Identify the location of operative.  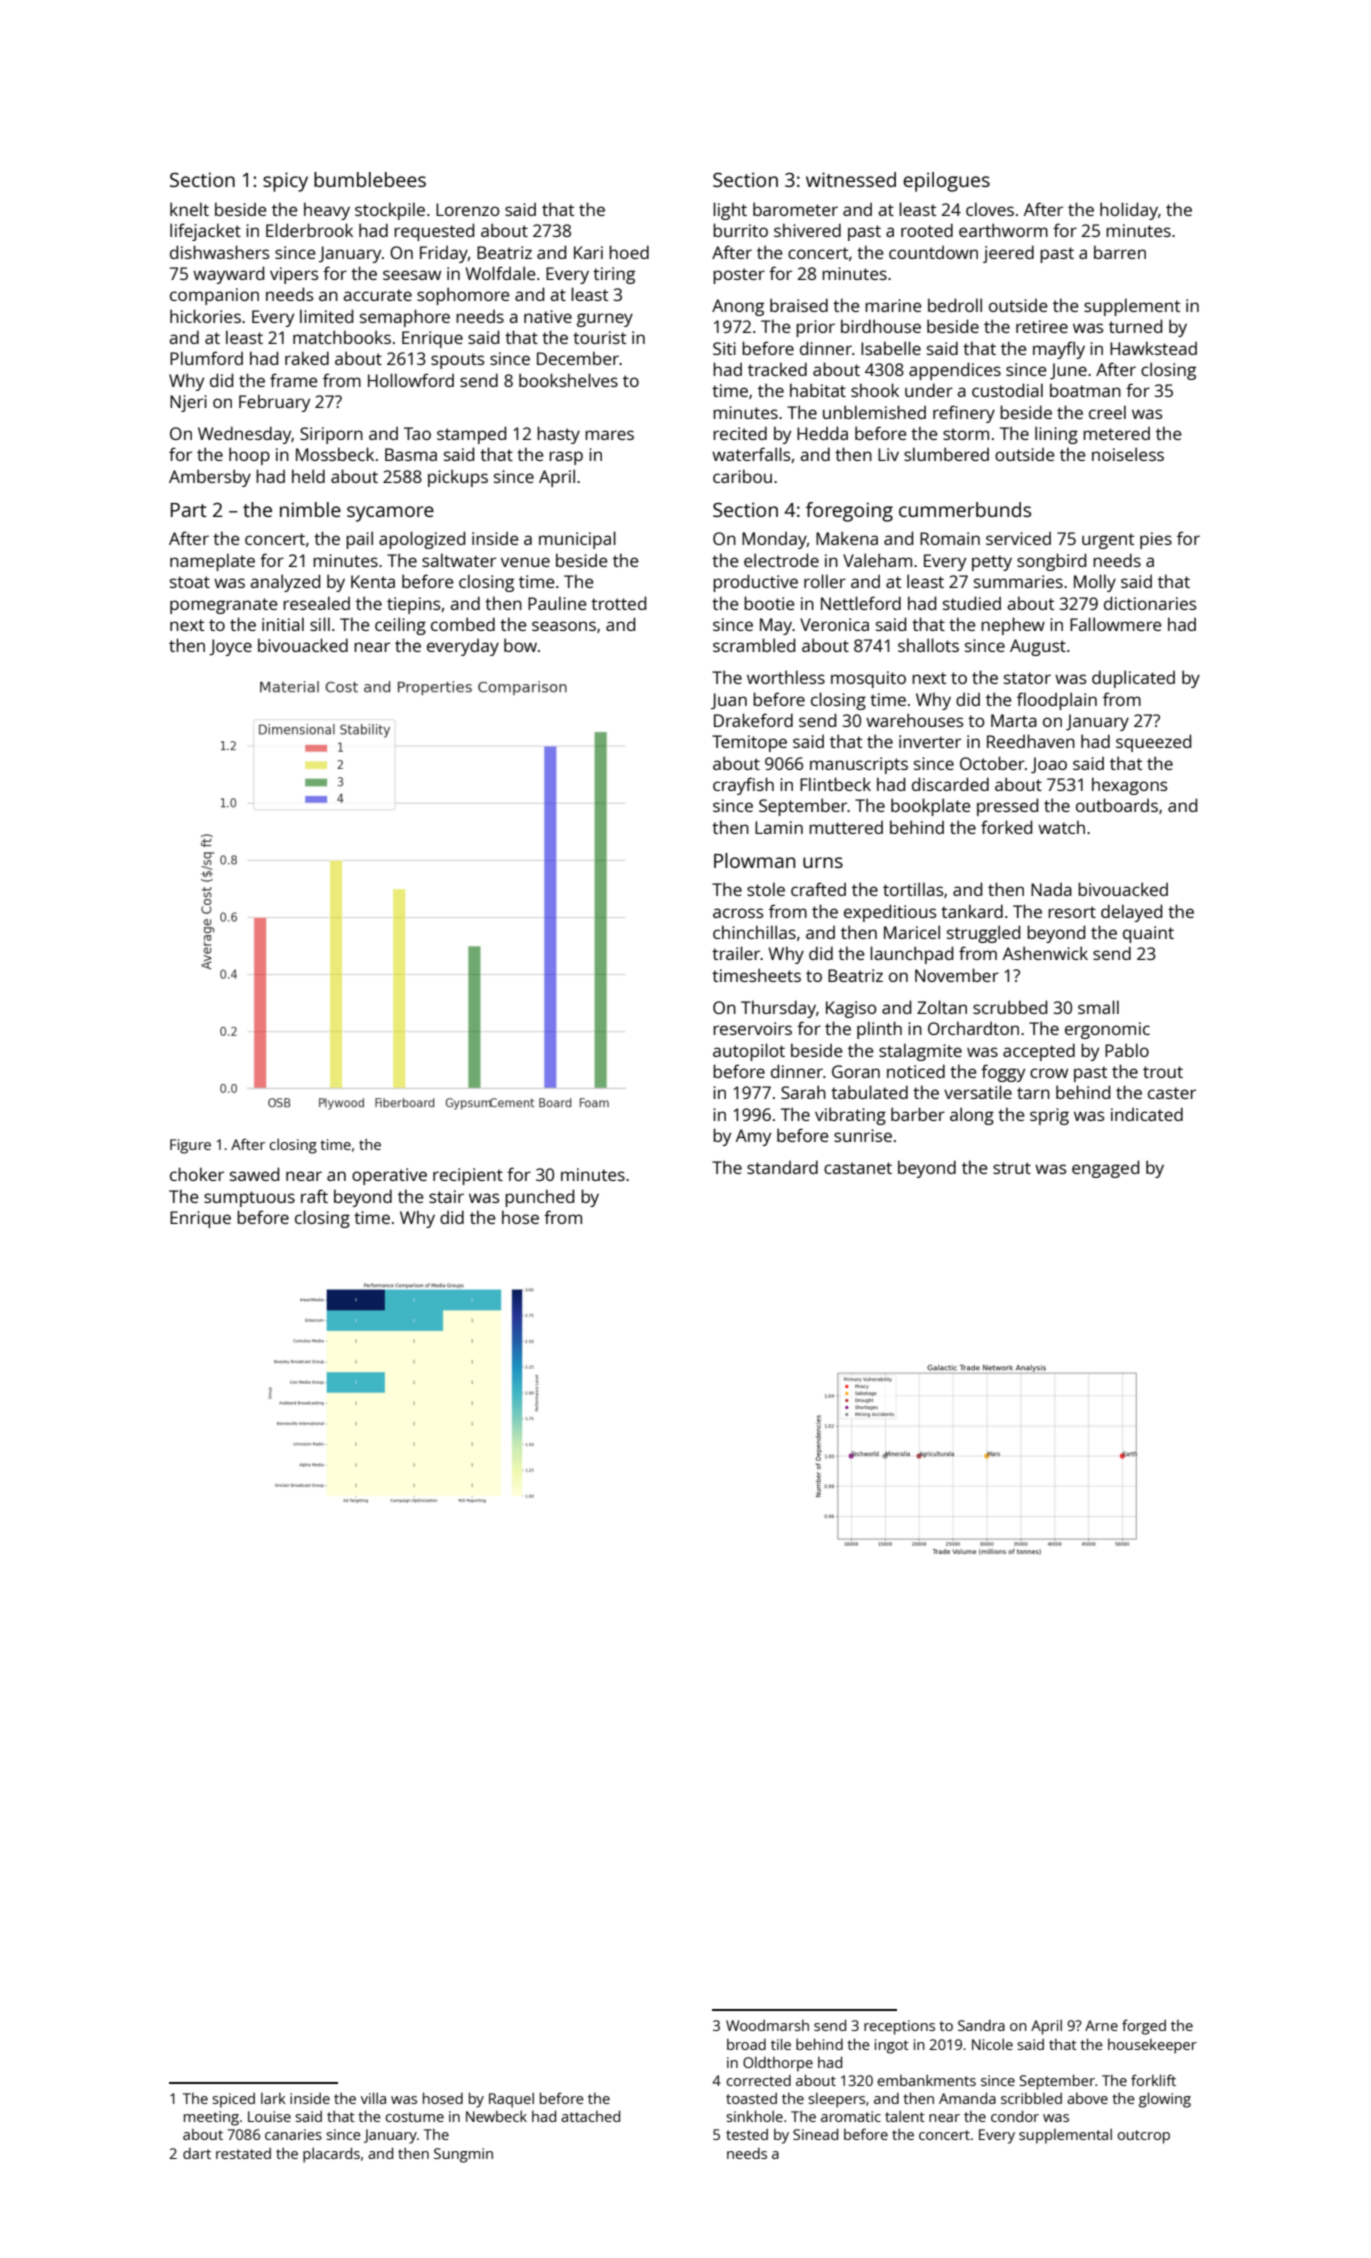
(389, 1176).
